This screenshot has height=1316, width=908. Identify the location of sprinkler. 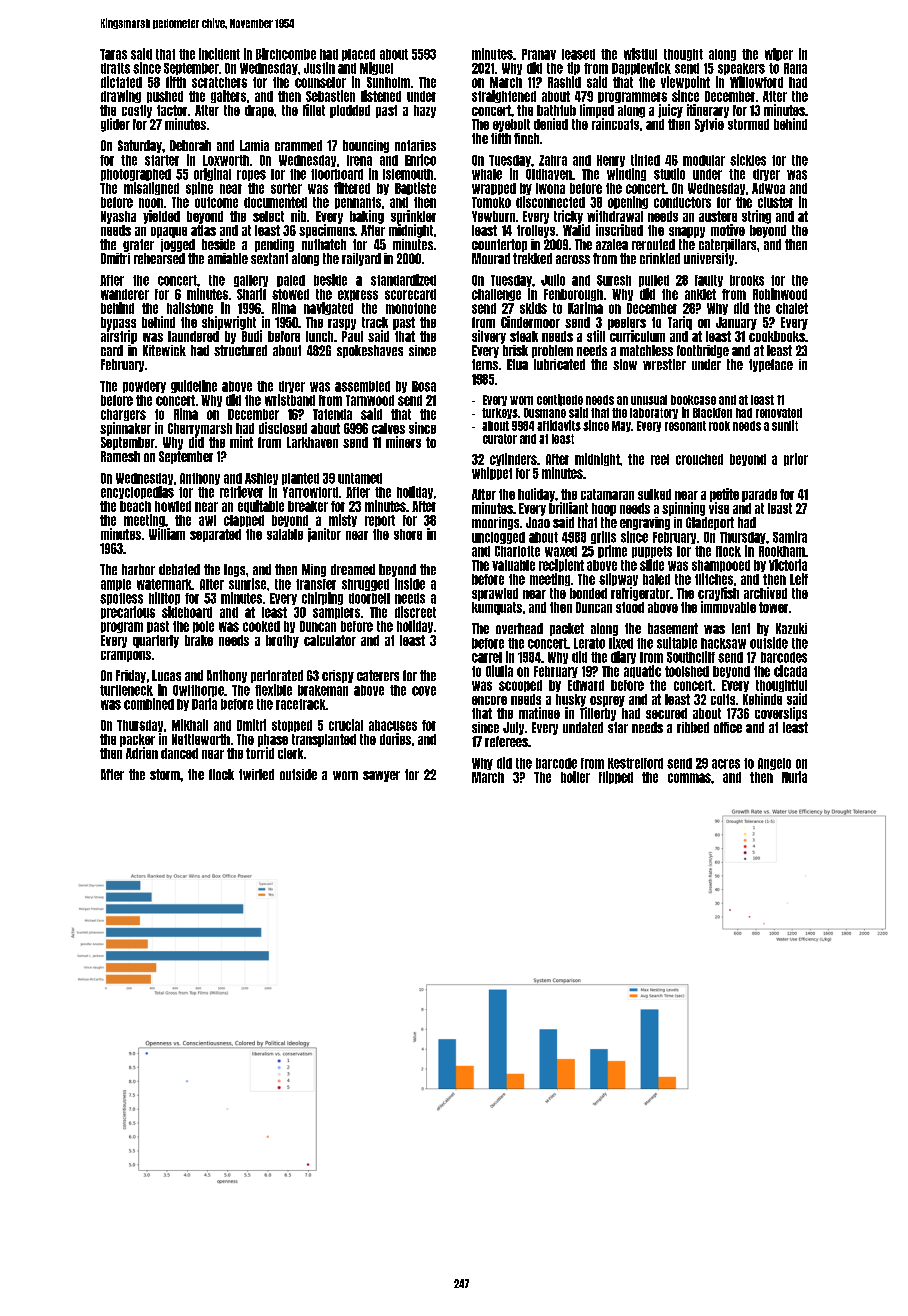
(413, 217).
